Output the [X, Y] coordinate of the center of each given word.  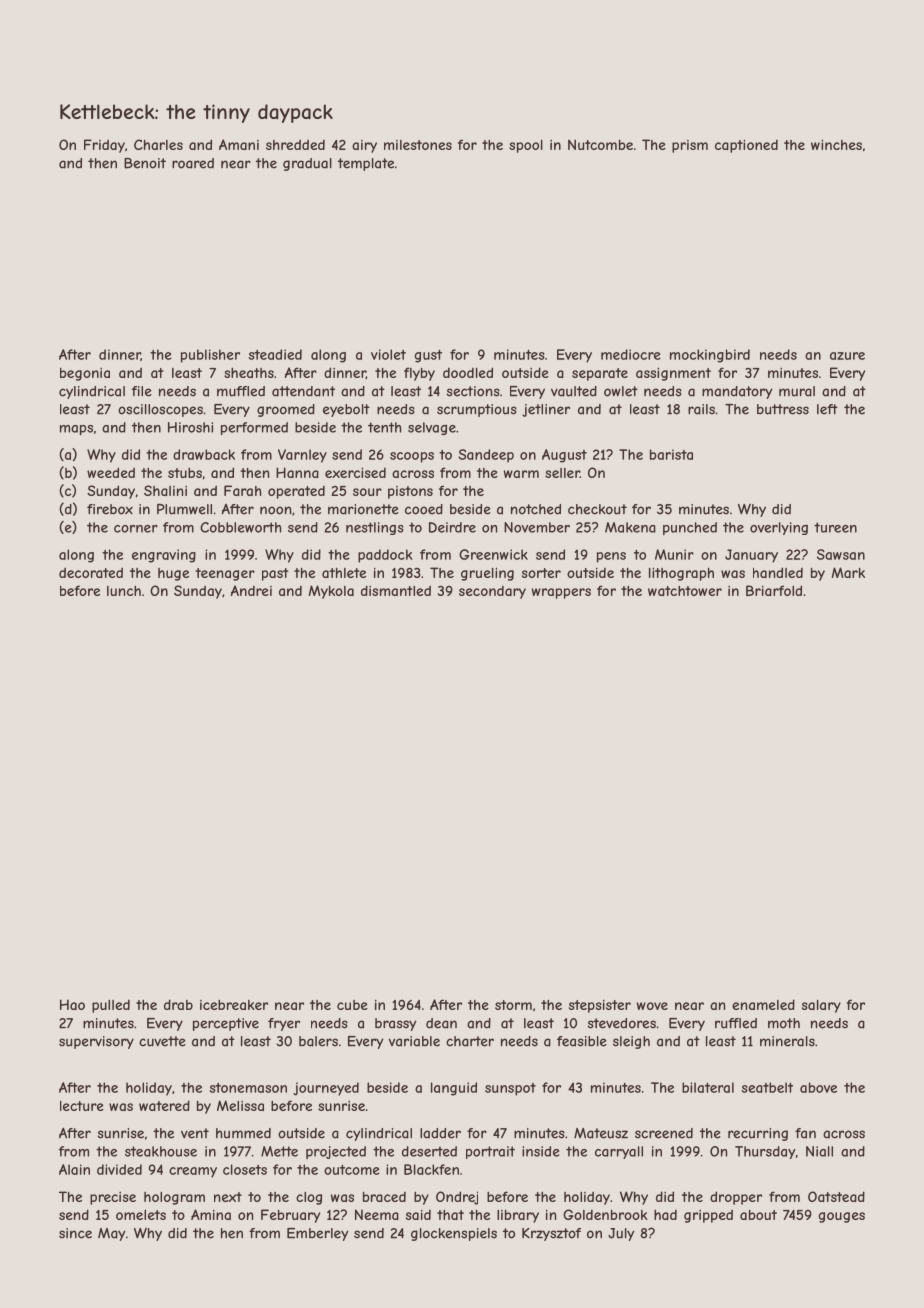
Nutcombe [600, 144]
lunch [124, 591]
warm [521, 474]
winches [836, 144]
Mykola [331, 592]
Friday [104, 146]
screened [664, 1133]
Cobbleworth [241, 527]
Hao [72, 1004]
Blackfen [431, 1169]
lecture [82, 1106]
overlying [779, 528]
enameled [763, 1004]
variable [414, 1041]
